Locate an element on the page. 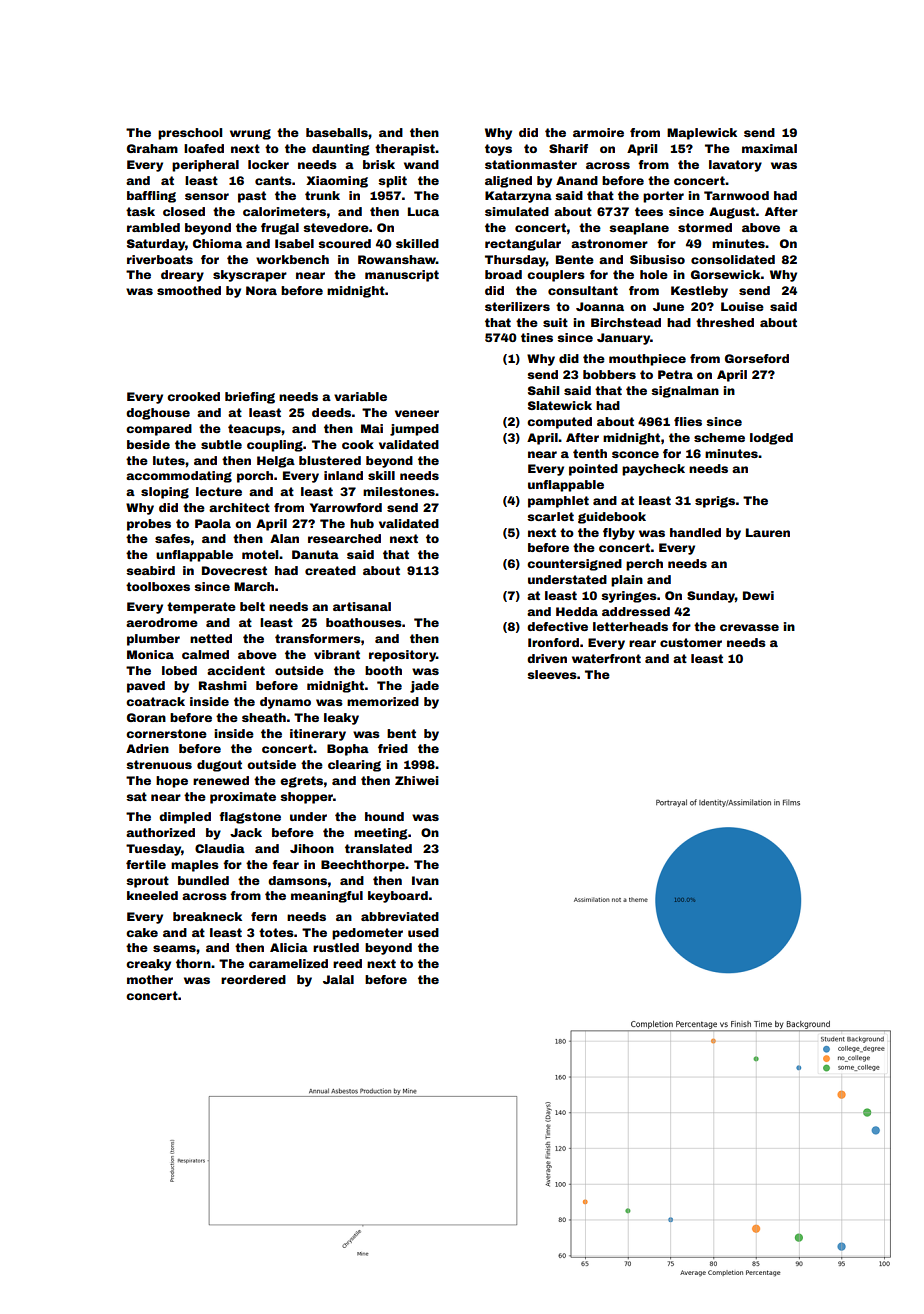 The image size is (924, 1314). preschool is located at coordinates (190, 134).
